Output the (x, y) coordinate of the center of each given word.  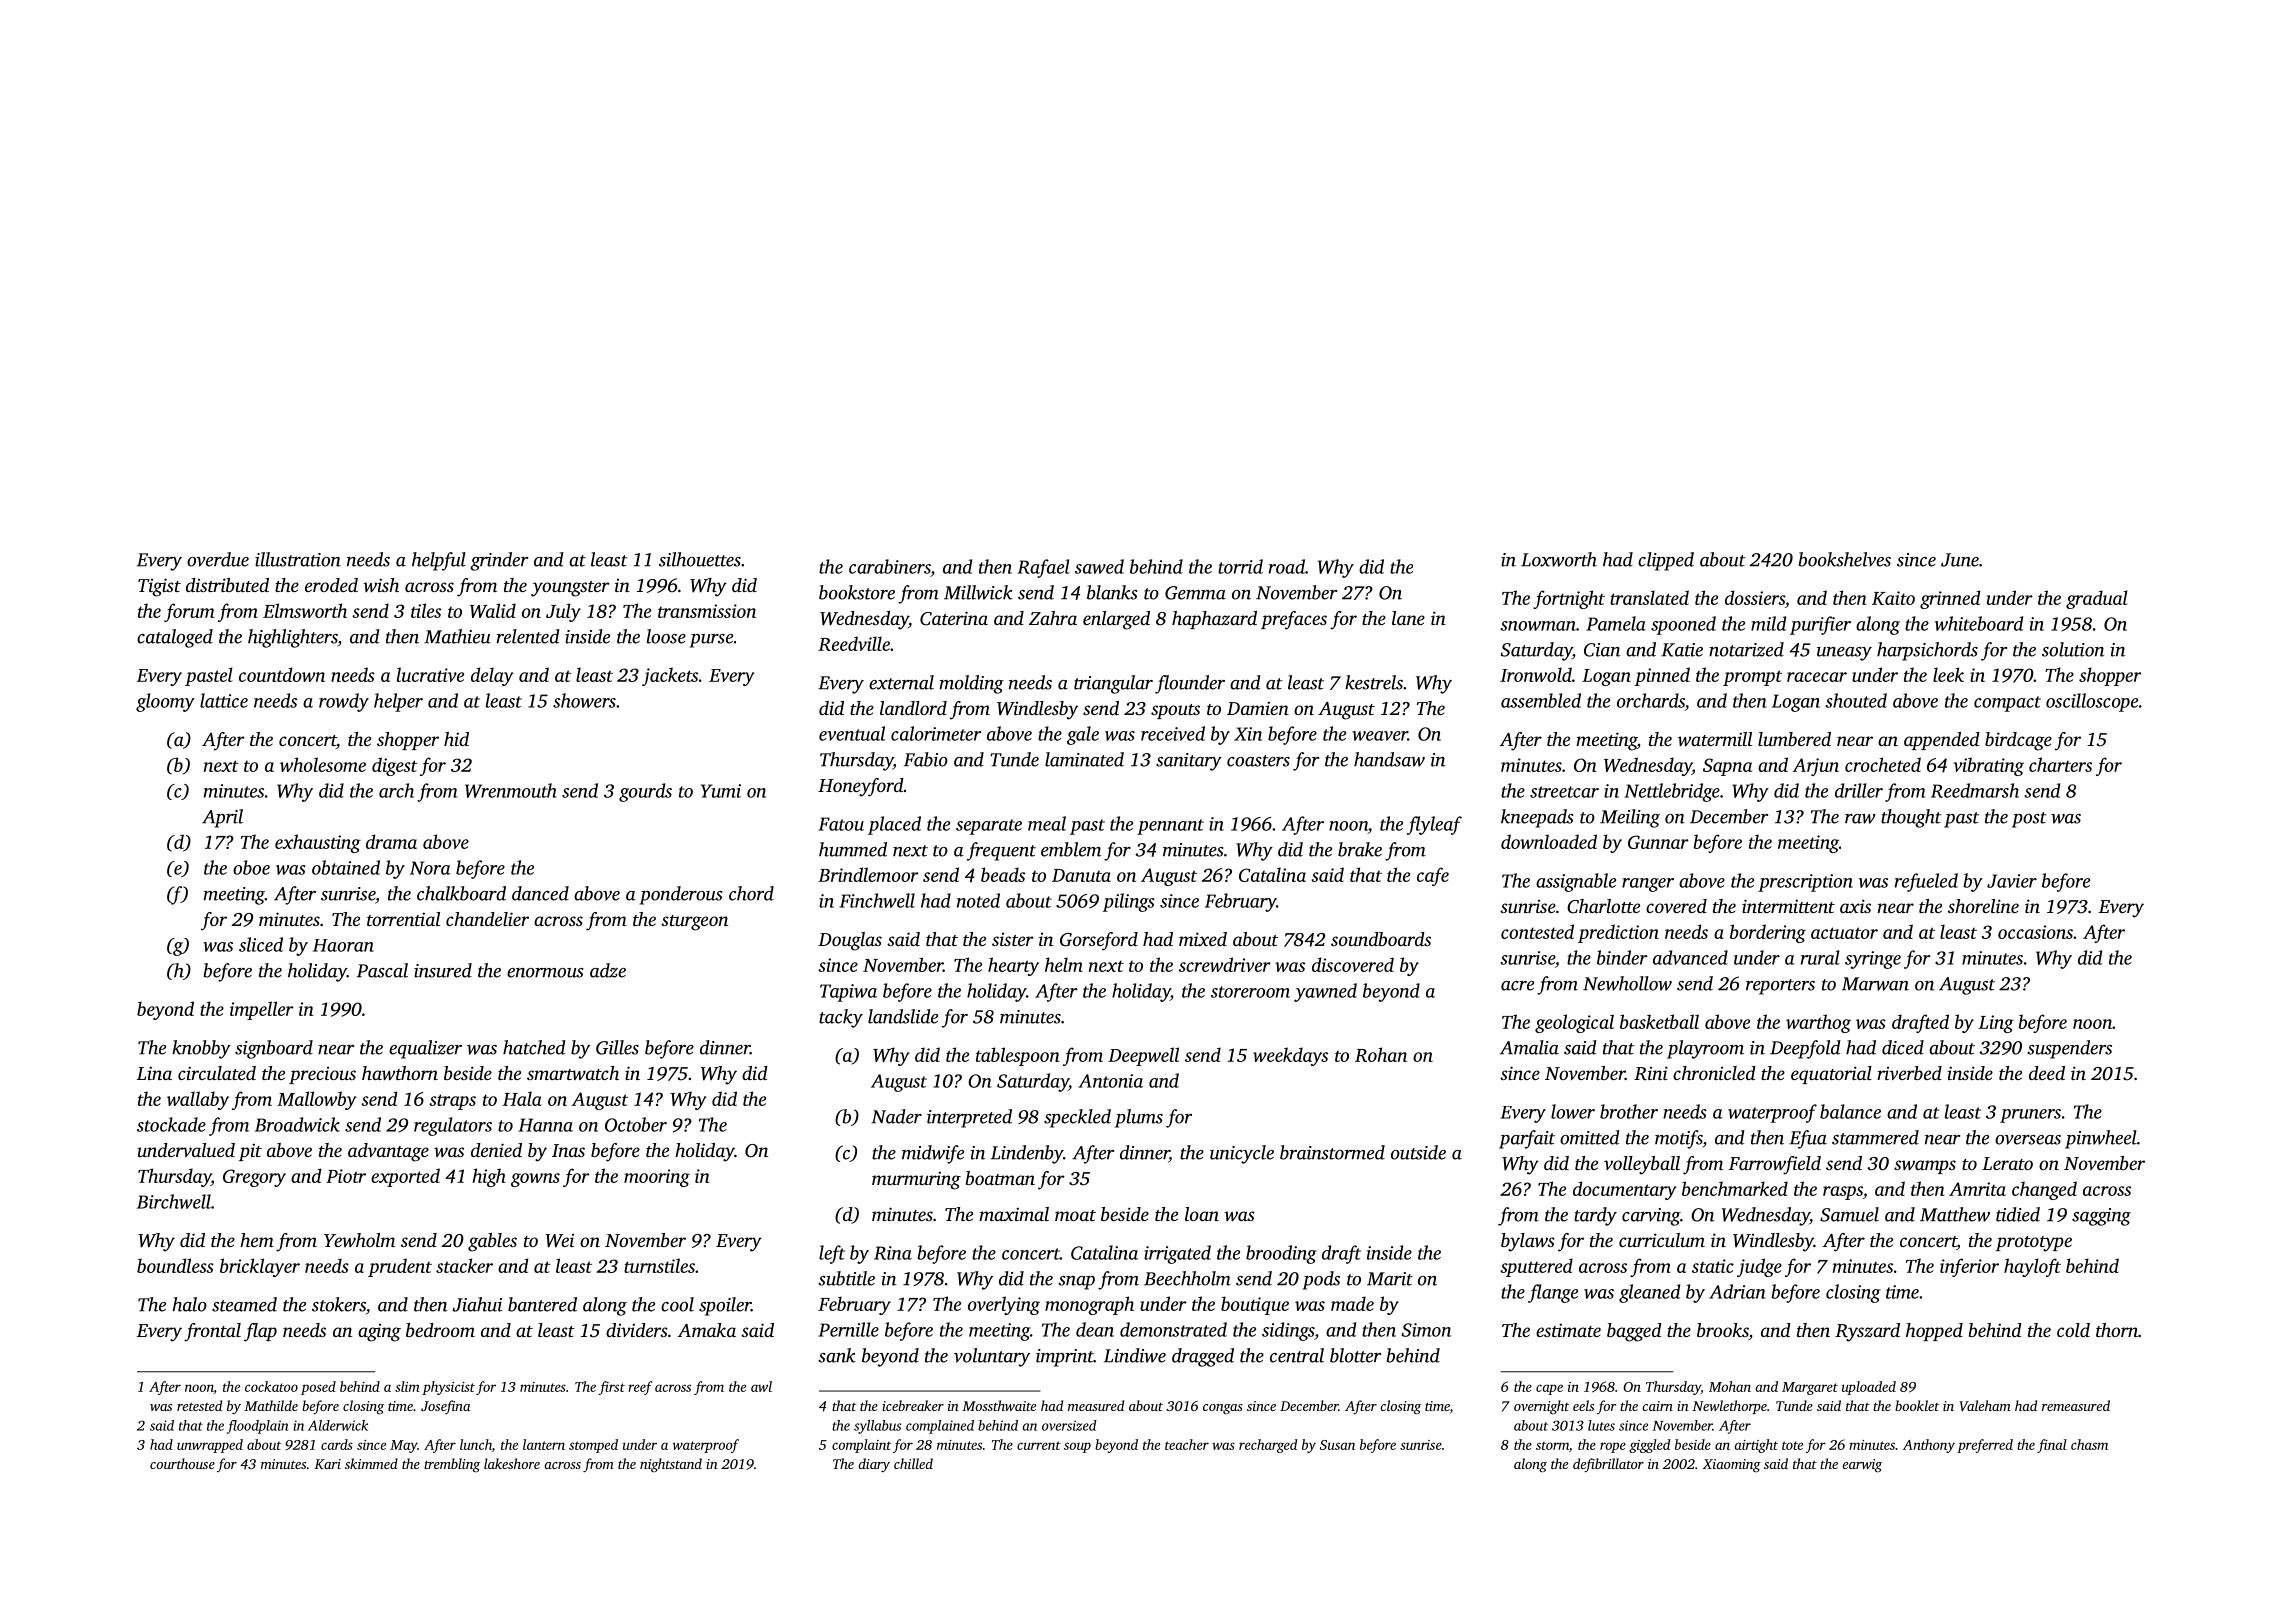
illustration (298, 559)
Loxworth (1559, 559)
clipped (1666, 561)
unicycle (1242, 1154)
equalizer (425, 1049)
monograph (1089, 1305)
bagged (1634, 1332)
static (1713, 1266)
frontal (212, 1332)
